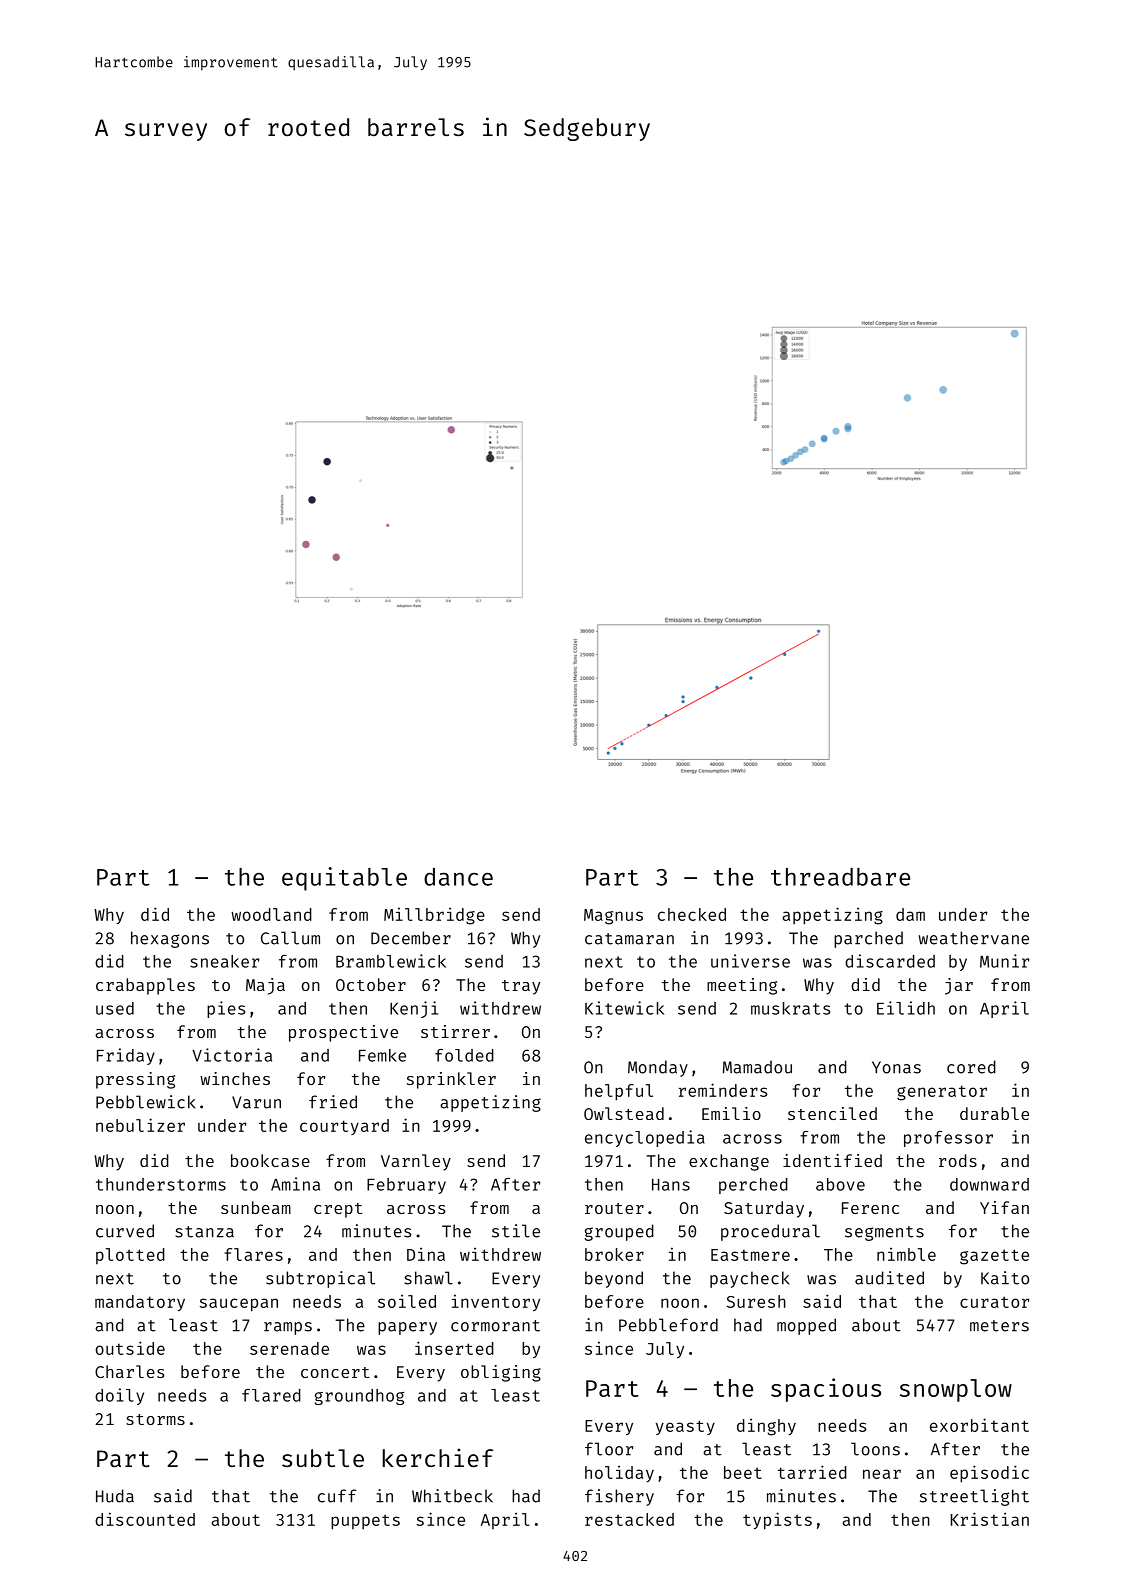  I want to click on Eilidh, so click(906, 1008).
